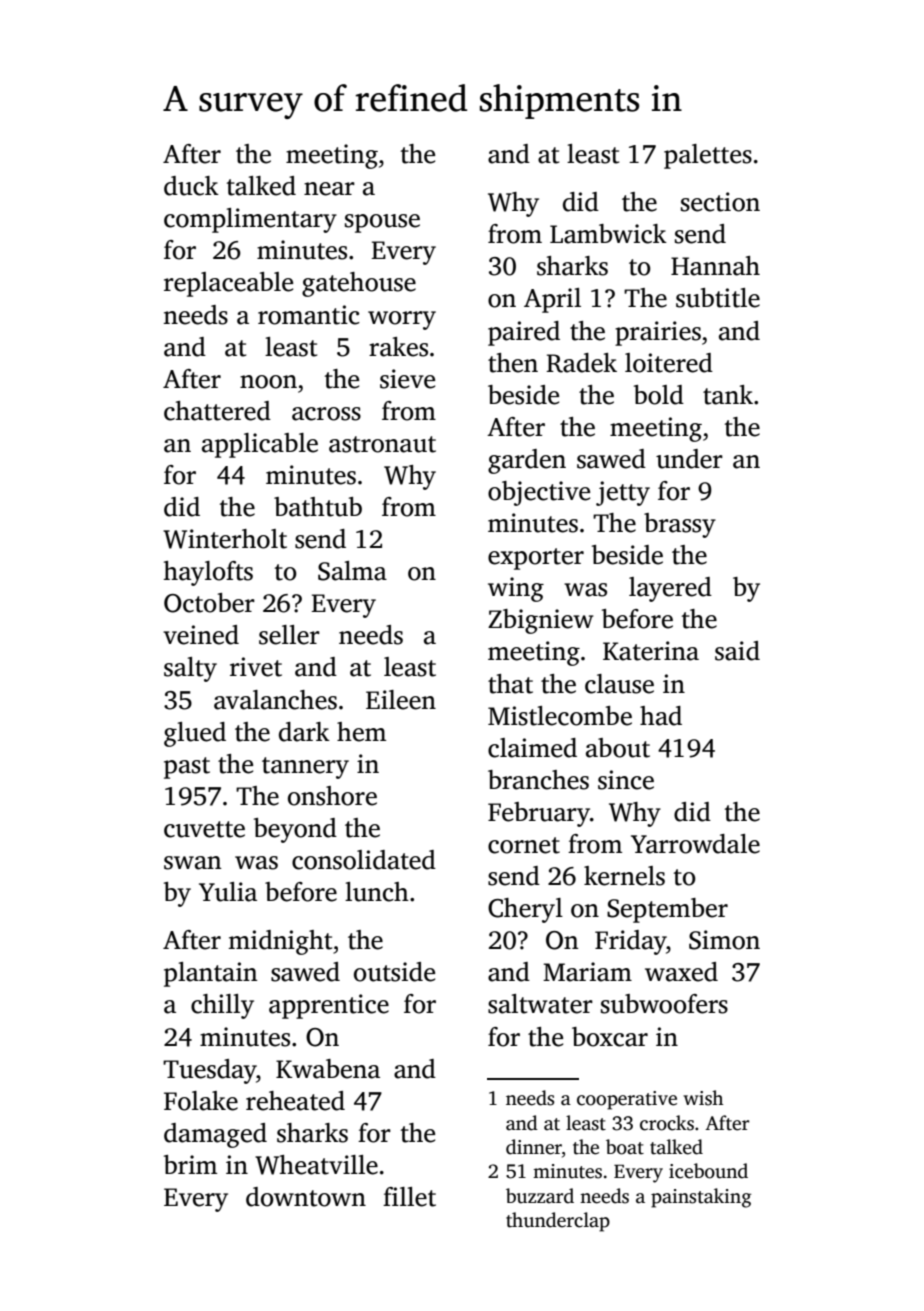  I want to click on hem, so click(361, 732).
